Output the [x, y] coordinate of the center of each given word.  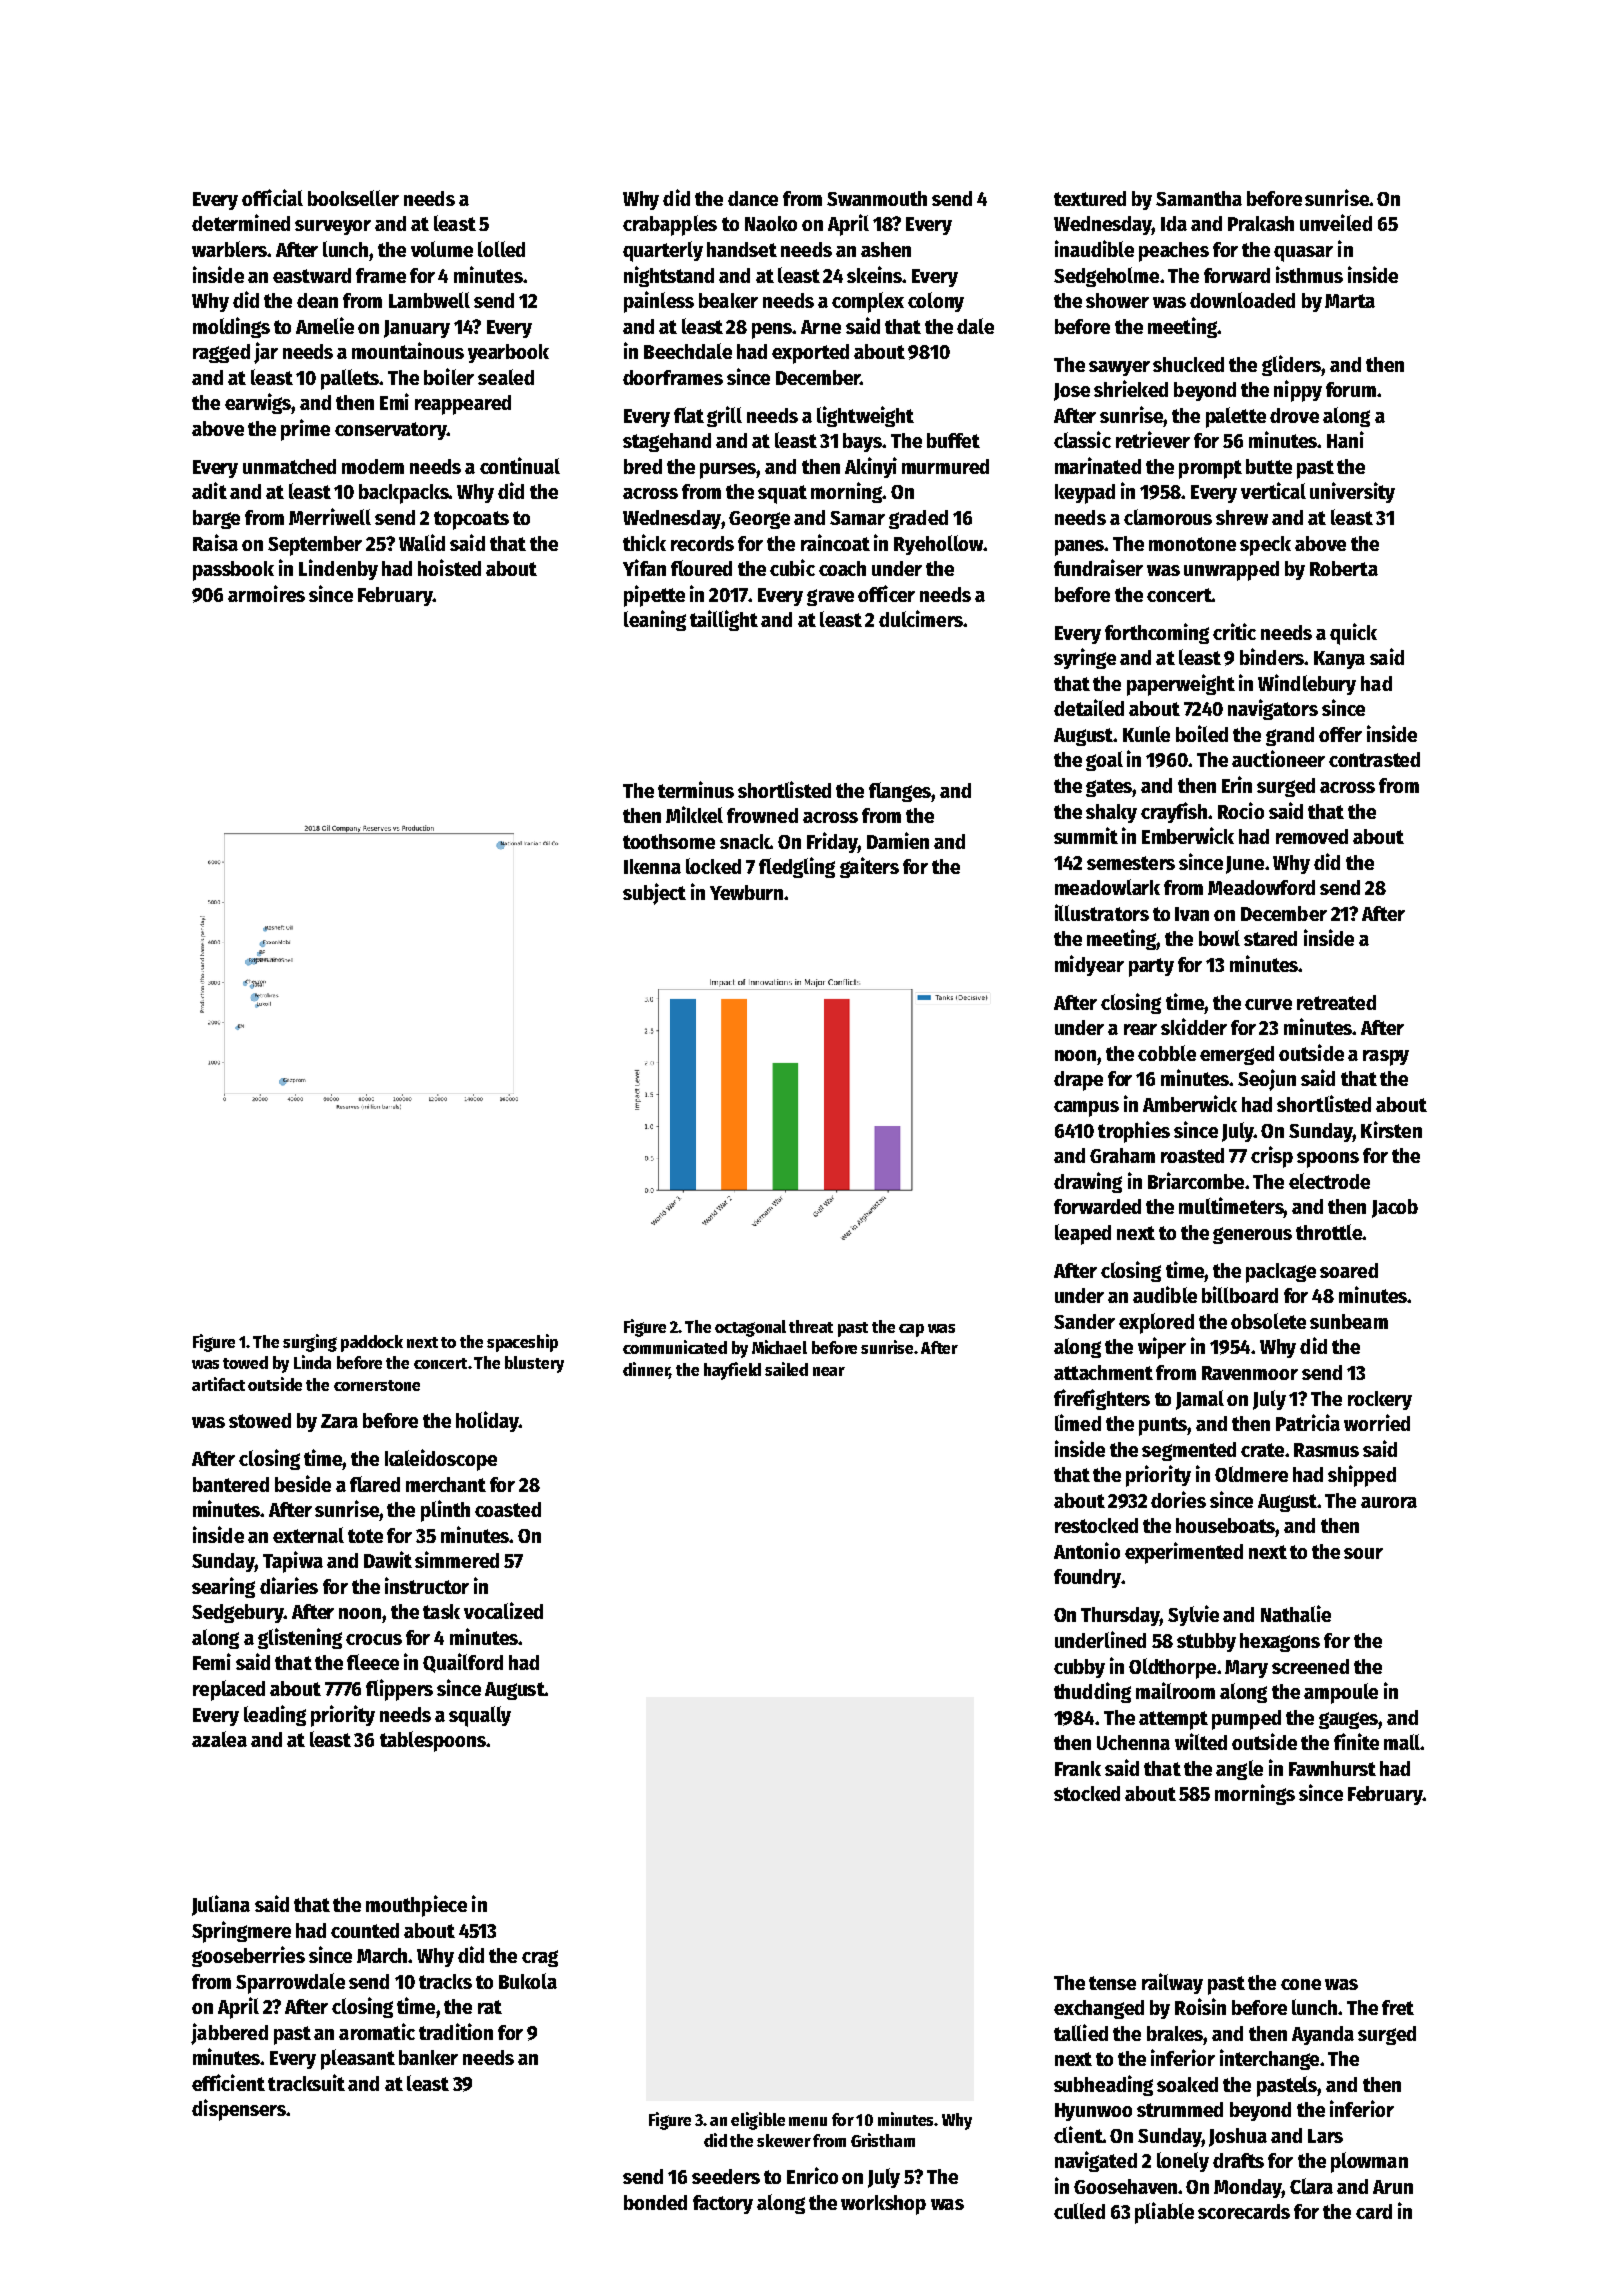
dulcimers [921, 618]
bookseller [353, 198]
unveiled [1336, 222]
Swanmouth [877, 198]
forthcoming [1157, 633]
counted [365, 1930]
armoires [266, 593]
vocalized [503, 1610]
